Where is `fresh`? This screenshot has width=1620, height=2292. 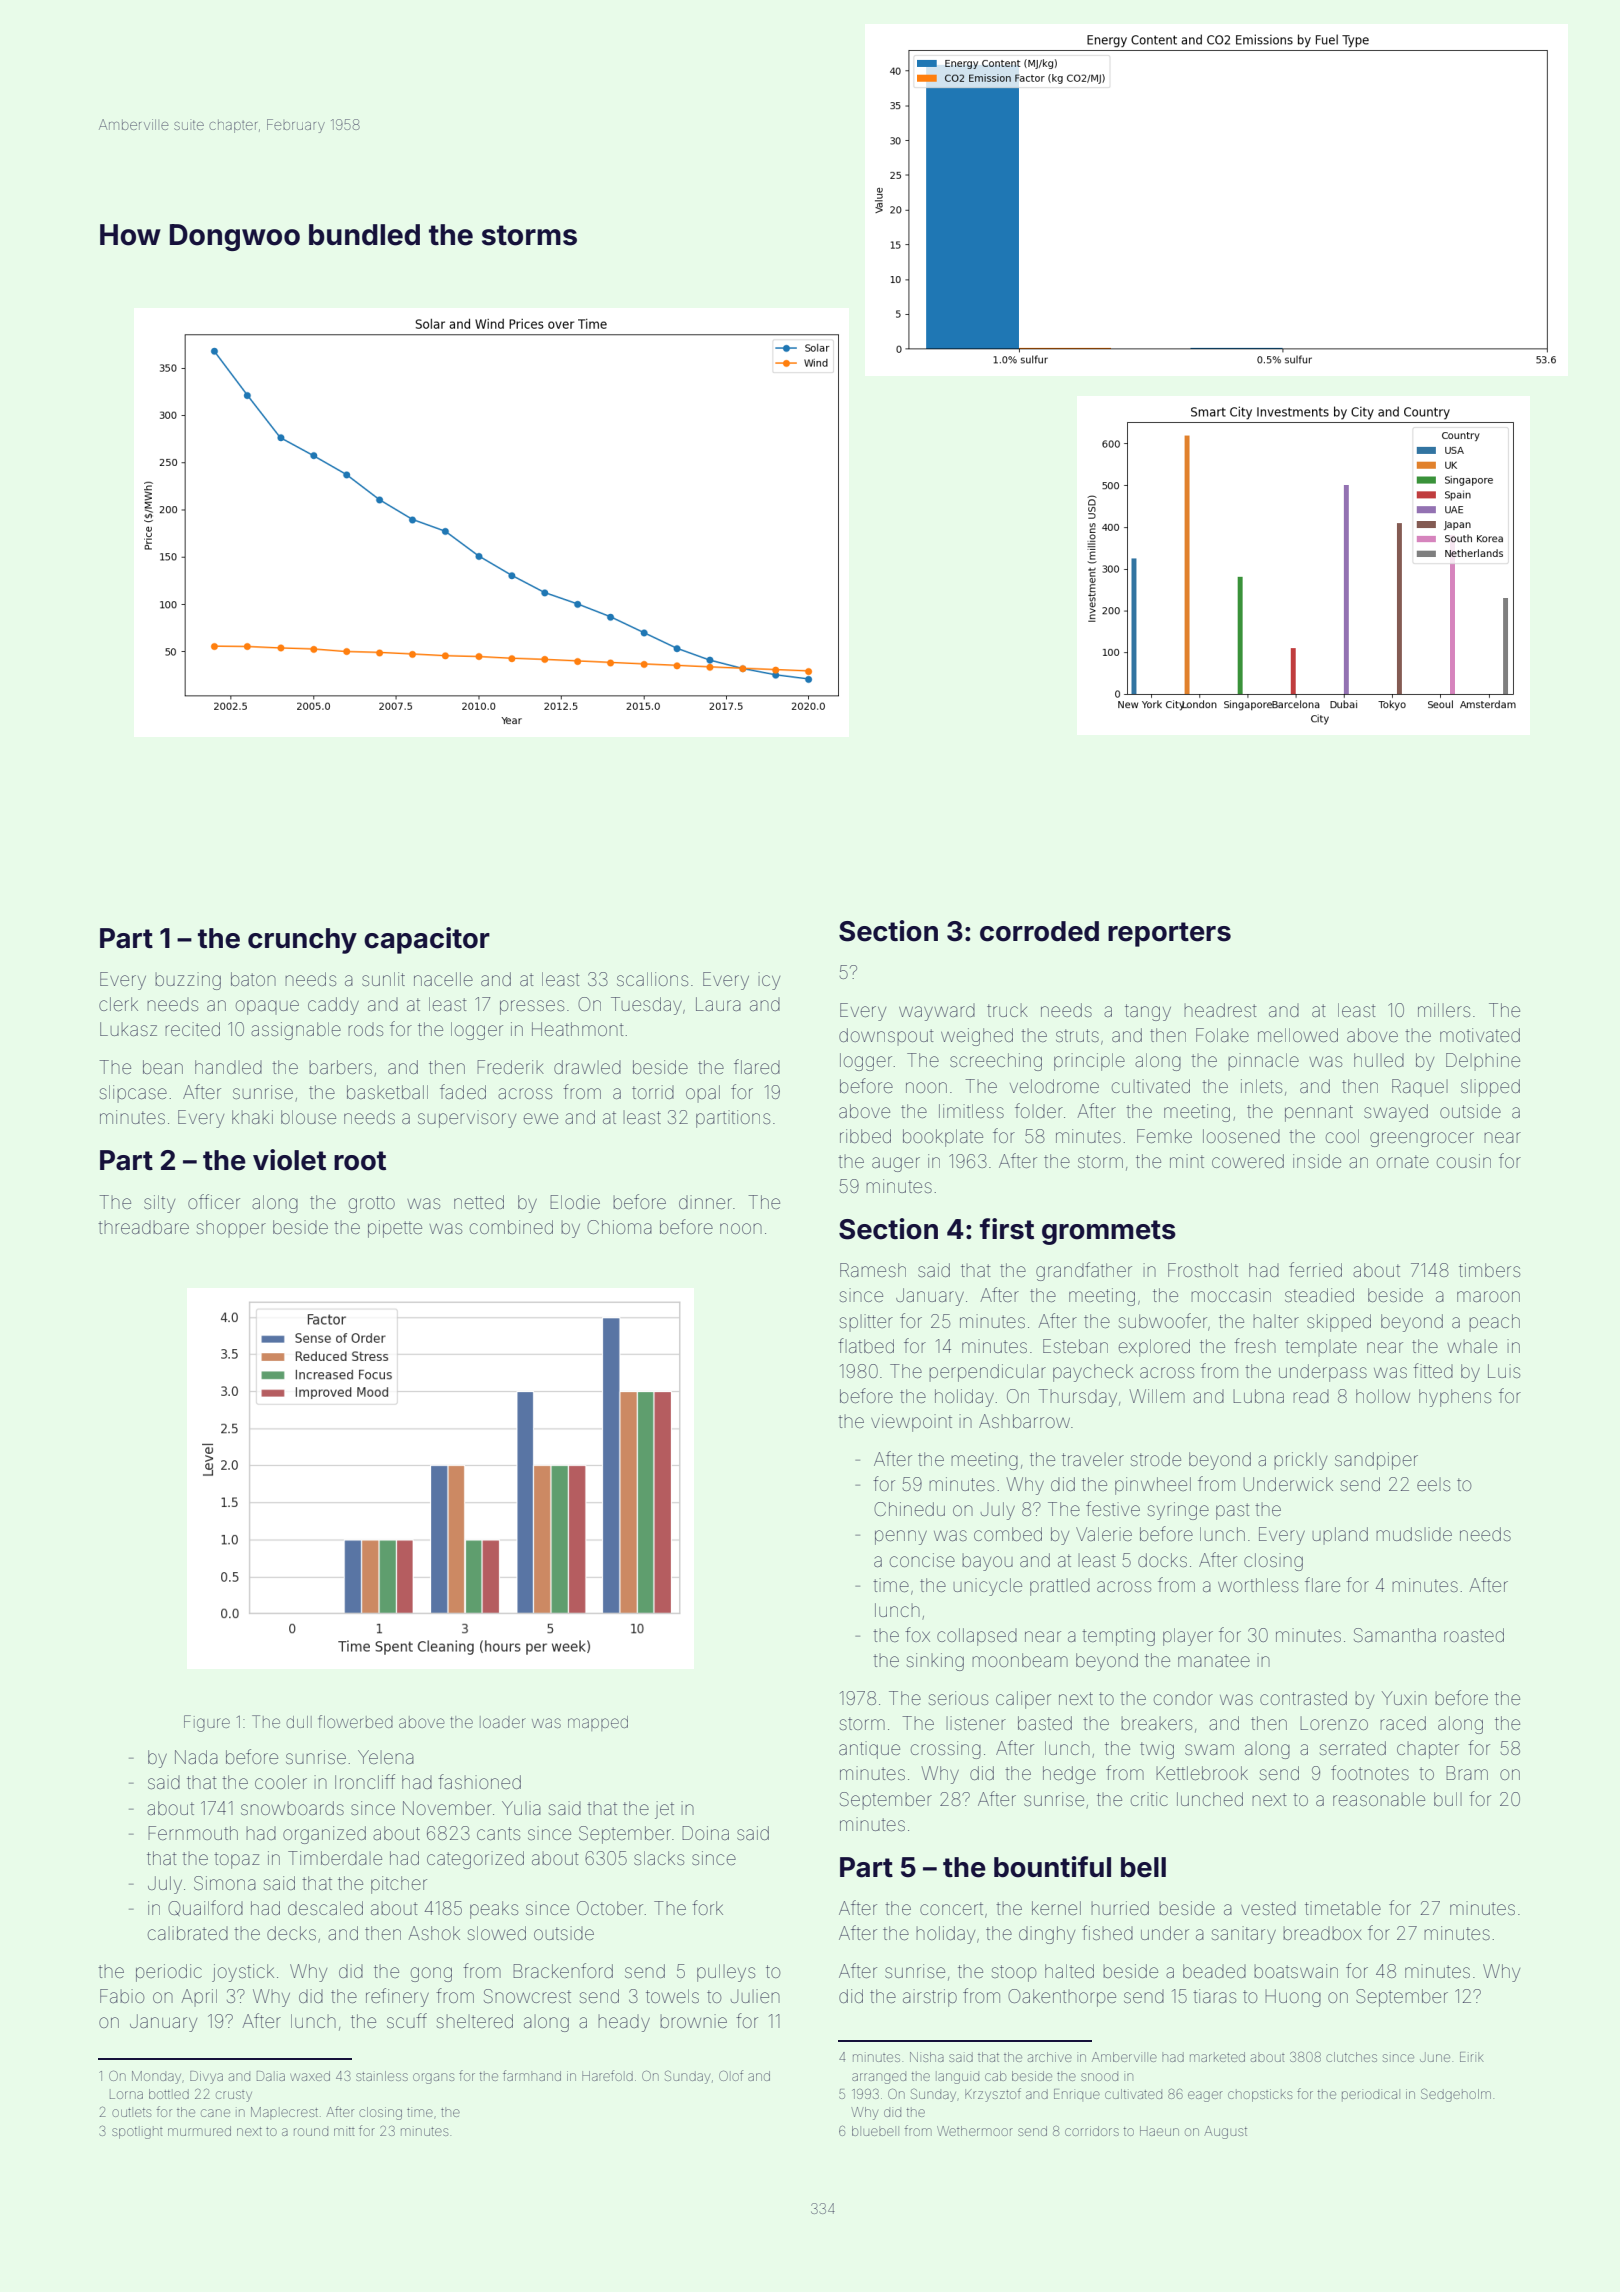 fresh is located at coordinates (1255, 1345).
